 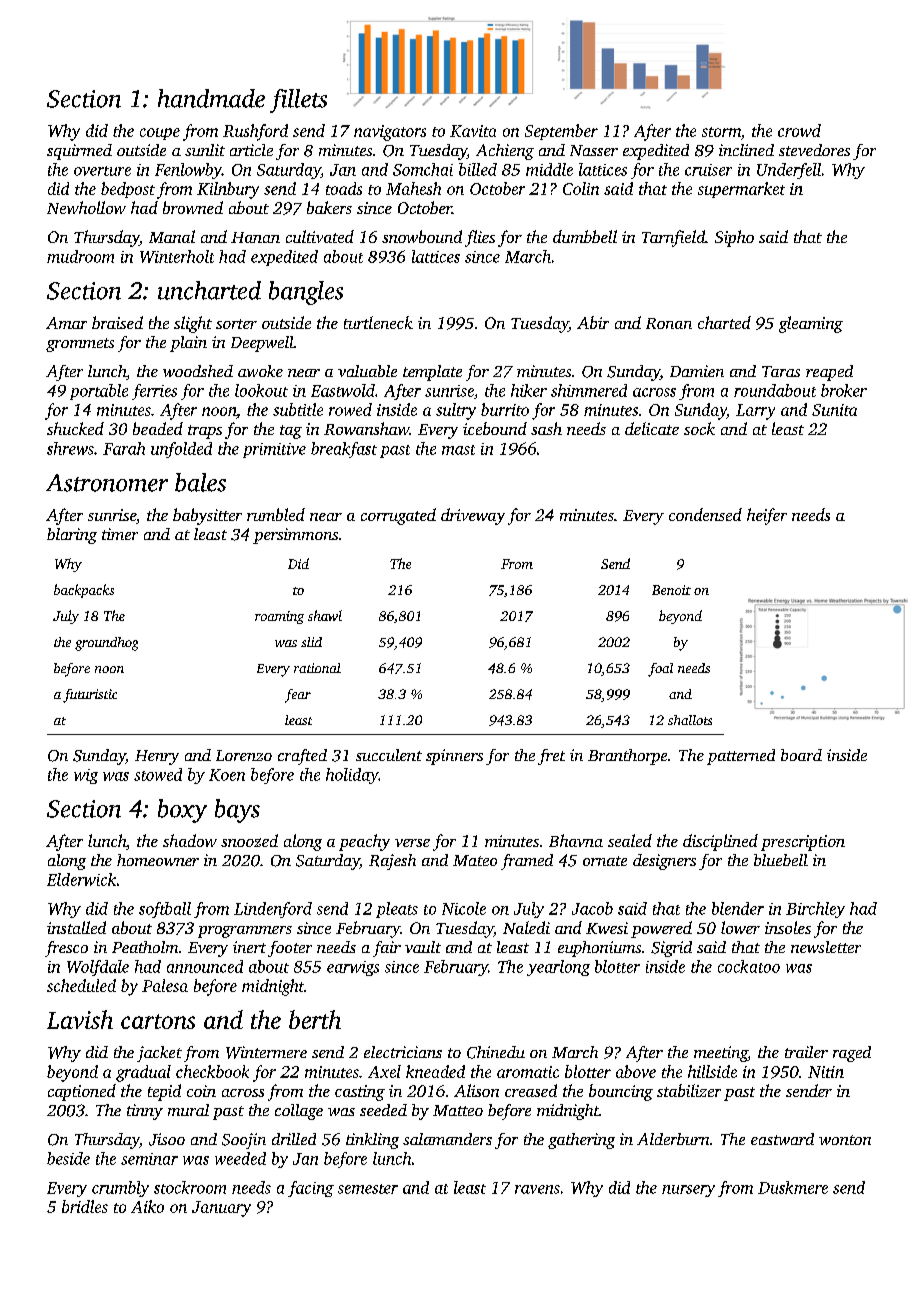 What do you see at coordinates (390, 133) in the image?
I see `navigators` at bounding box center [390, 133].
